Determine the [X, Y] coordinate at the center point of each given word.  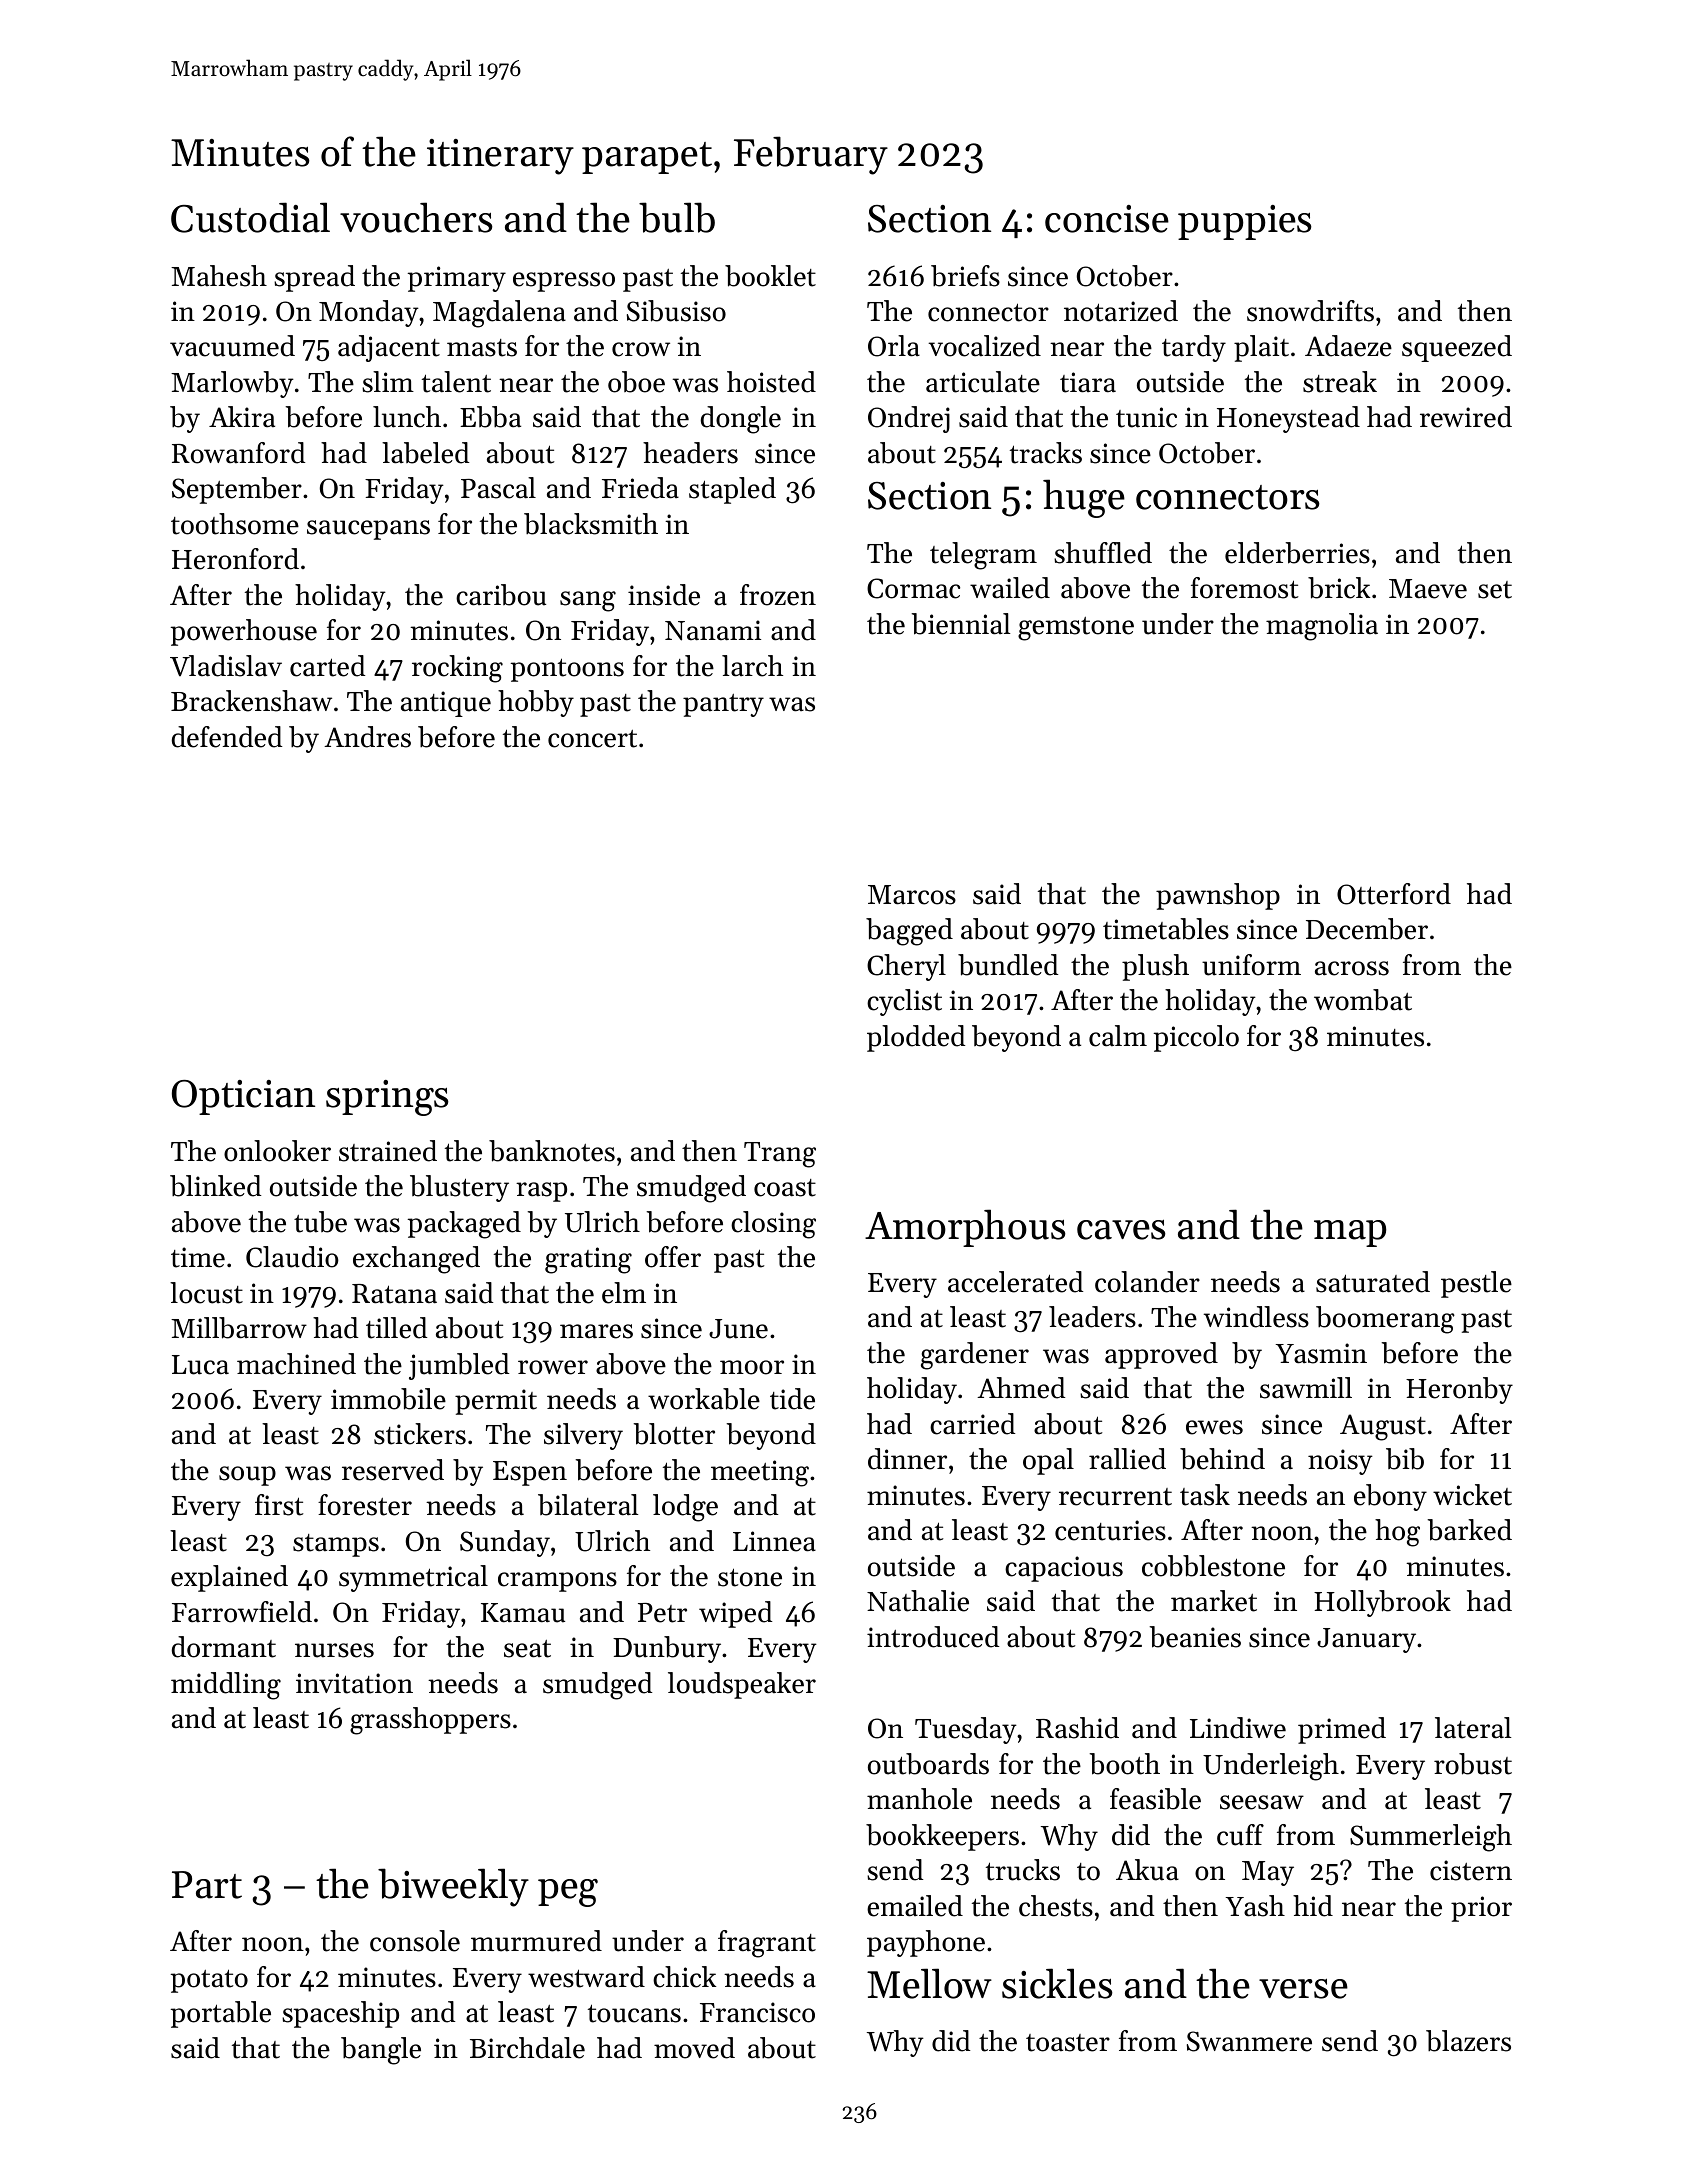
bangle [381, 2051]
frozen [778, 595]
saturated [1373, 1282]
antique [446, 704]
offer [673, 1257]
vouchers [416, 217]
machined [296, 1364]
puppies [1245, 222]
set [1495, 590]
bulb [677, 217]
